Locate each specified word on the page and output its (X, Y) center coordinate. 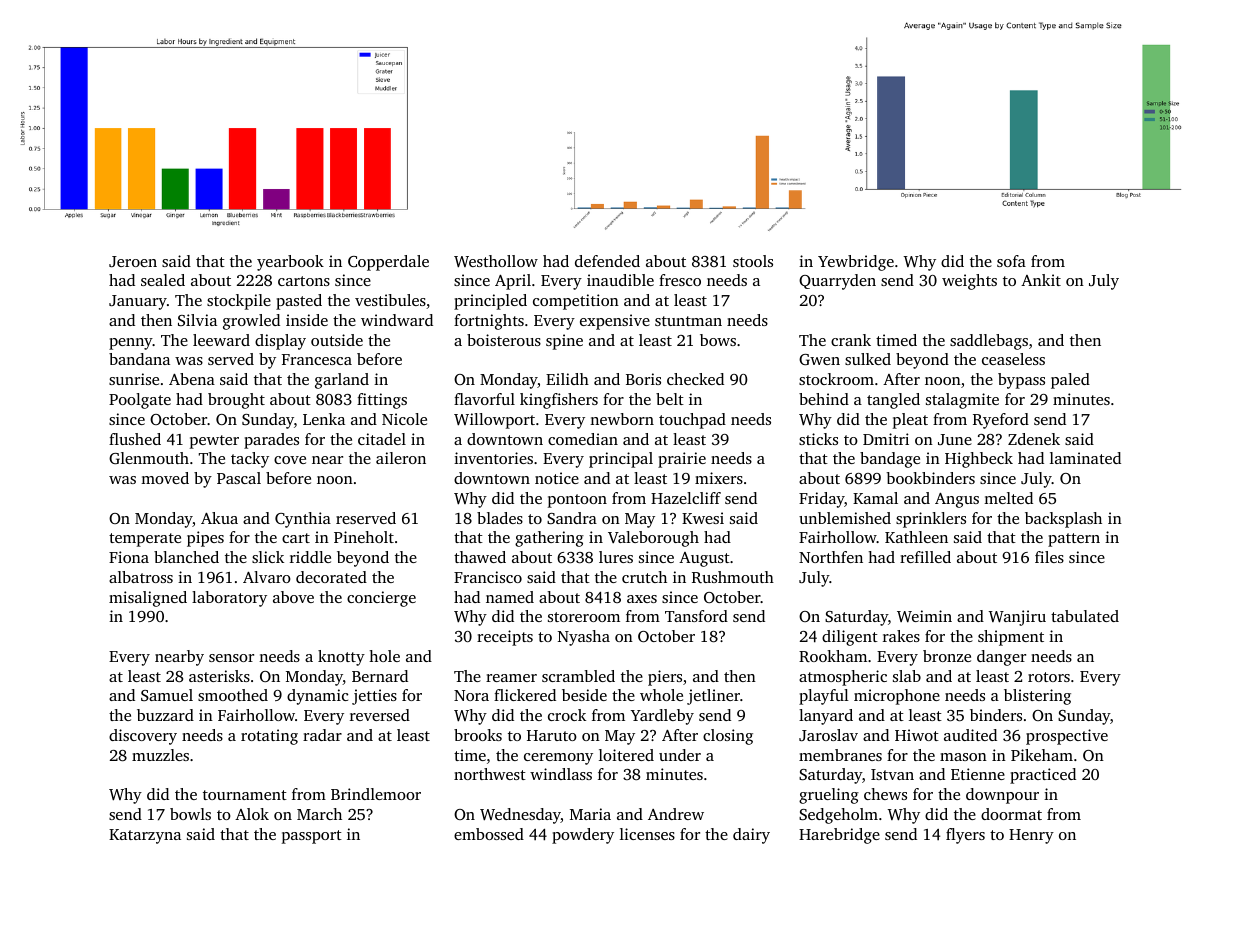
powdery (583, 836)
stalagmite (962, 401)
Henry (1031, 836)
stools (753, 261)
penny (131, 344)
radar (322, 735)
